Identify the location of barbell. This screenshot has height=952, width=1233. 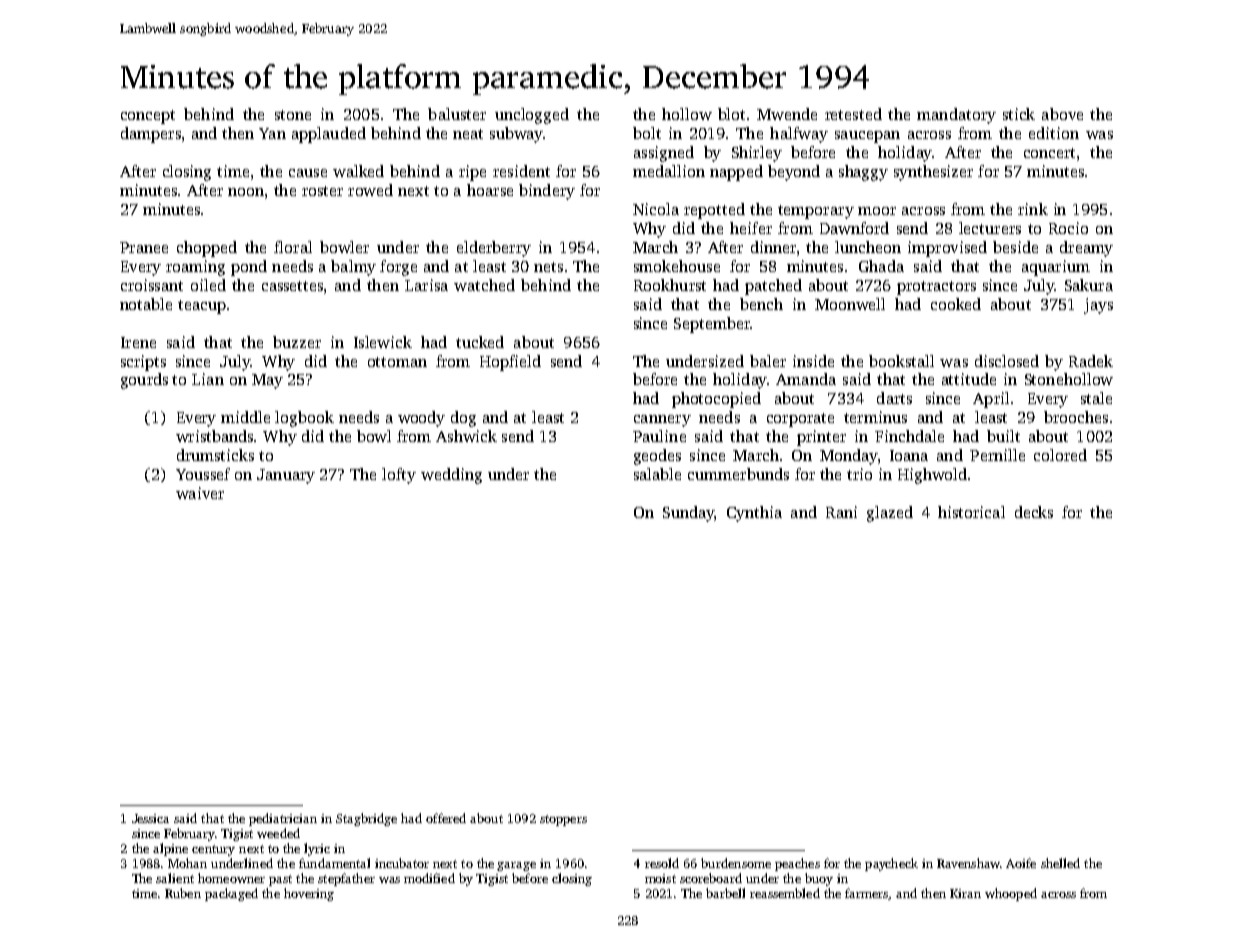
(725, 893).
